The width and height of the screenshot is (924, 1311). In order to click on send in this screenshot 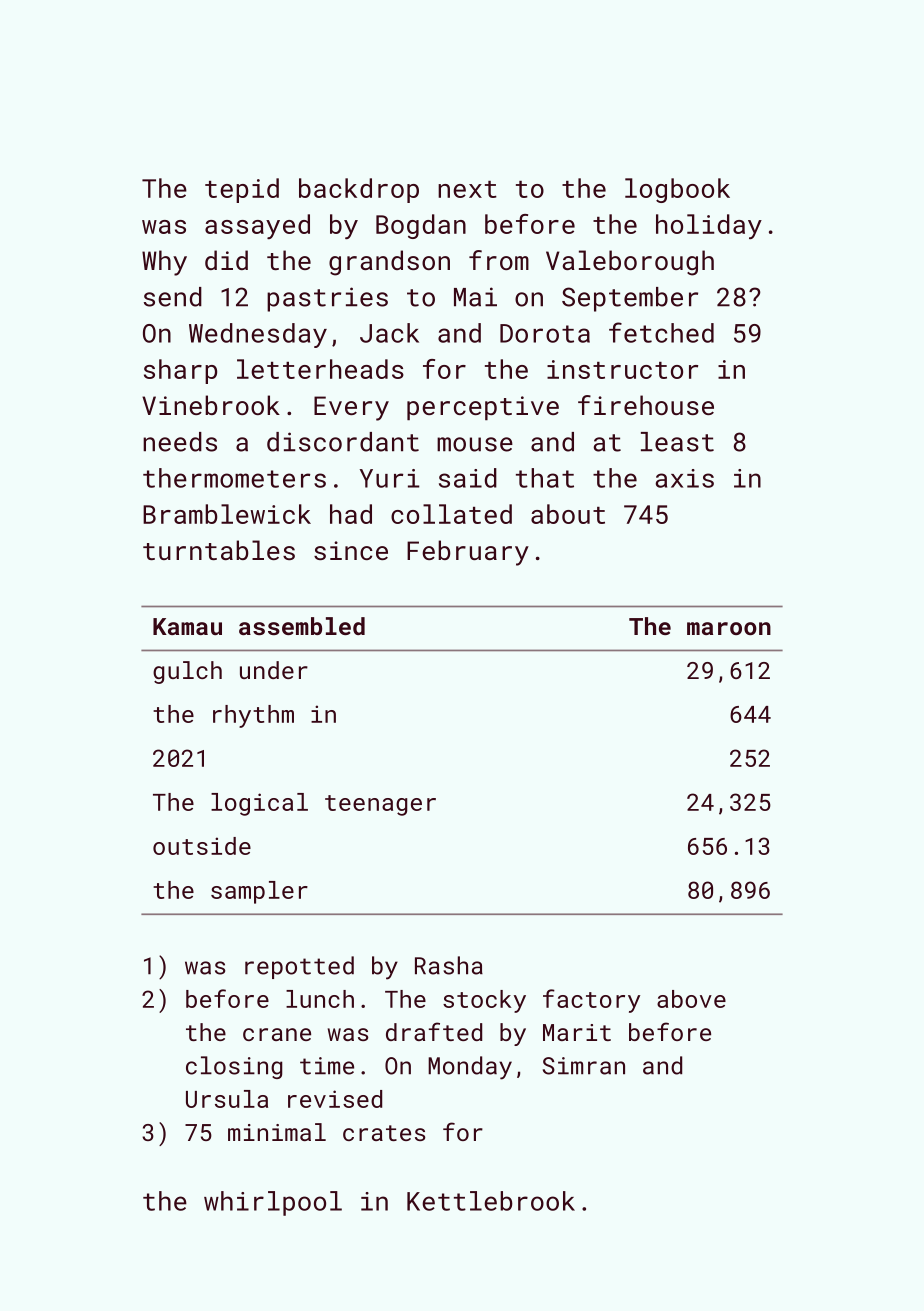, I will do `click(173, 297)`.
